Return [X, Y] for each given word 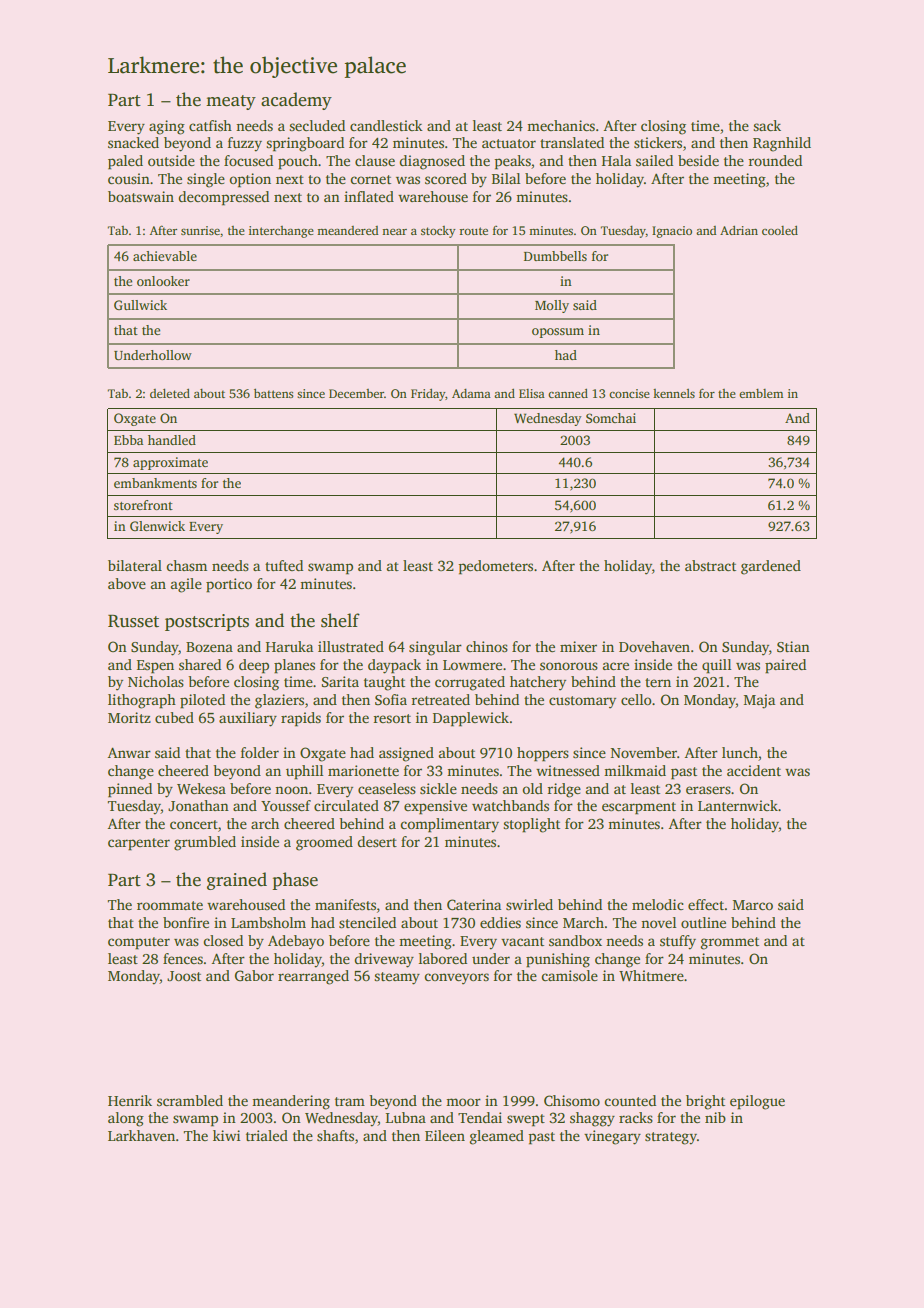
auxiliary [248, 719]
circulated [346, 805]
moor [463, 1102]
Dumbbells [555, 256]
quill [716, 666]
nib [715, 1117]
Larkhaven [141, 1135]
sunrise [200, 230]
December [356, 393]
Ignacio [672, 232]
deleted [170, 393]
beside [698, 160]
